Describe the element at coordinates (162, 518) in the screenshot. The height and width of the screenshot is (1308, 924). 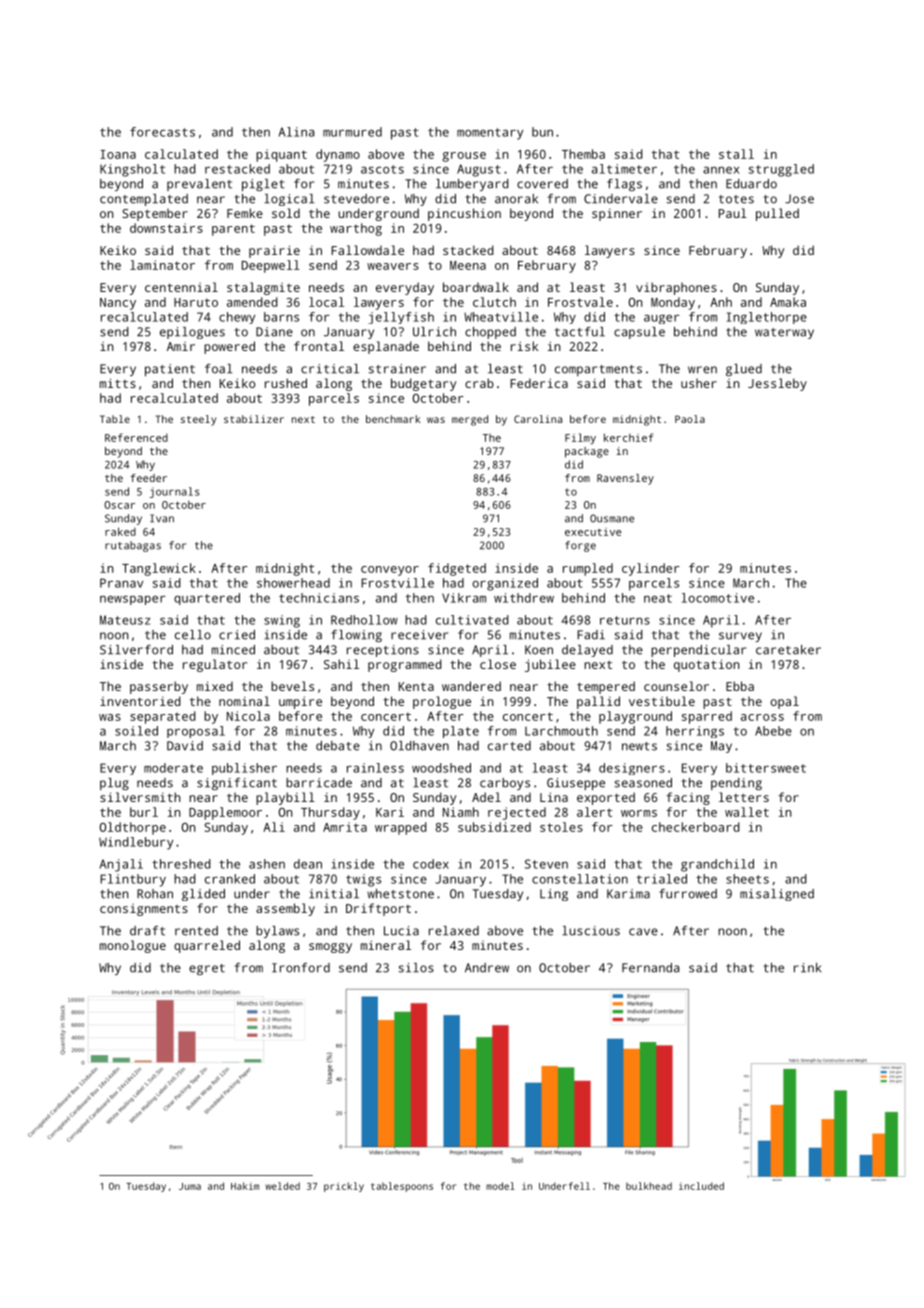
I see `Ivan` at that location.
